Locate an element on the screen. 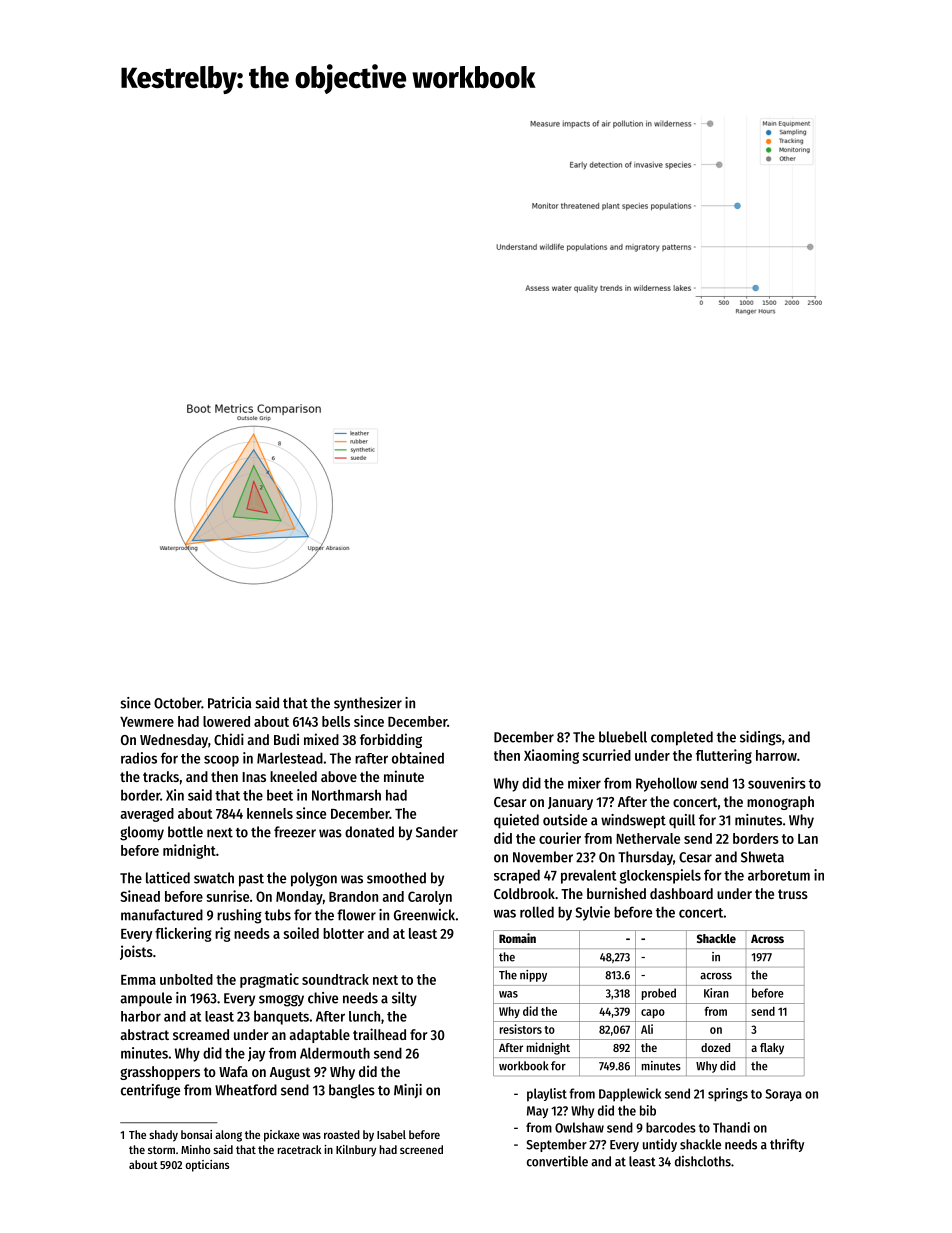 This screenshot has height=1233, width=952. bottle is located at coordinates (185, 832).
